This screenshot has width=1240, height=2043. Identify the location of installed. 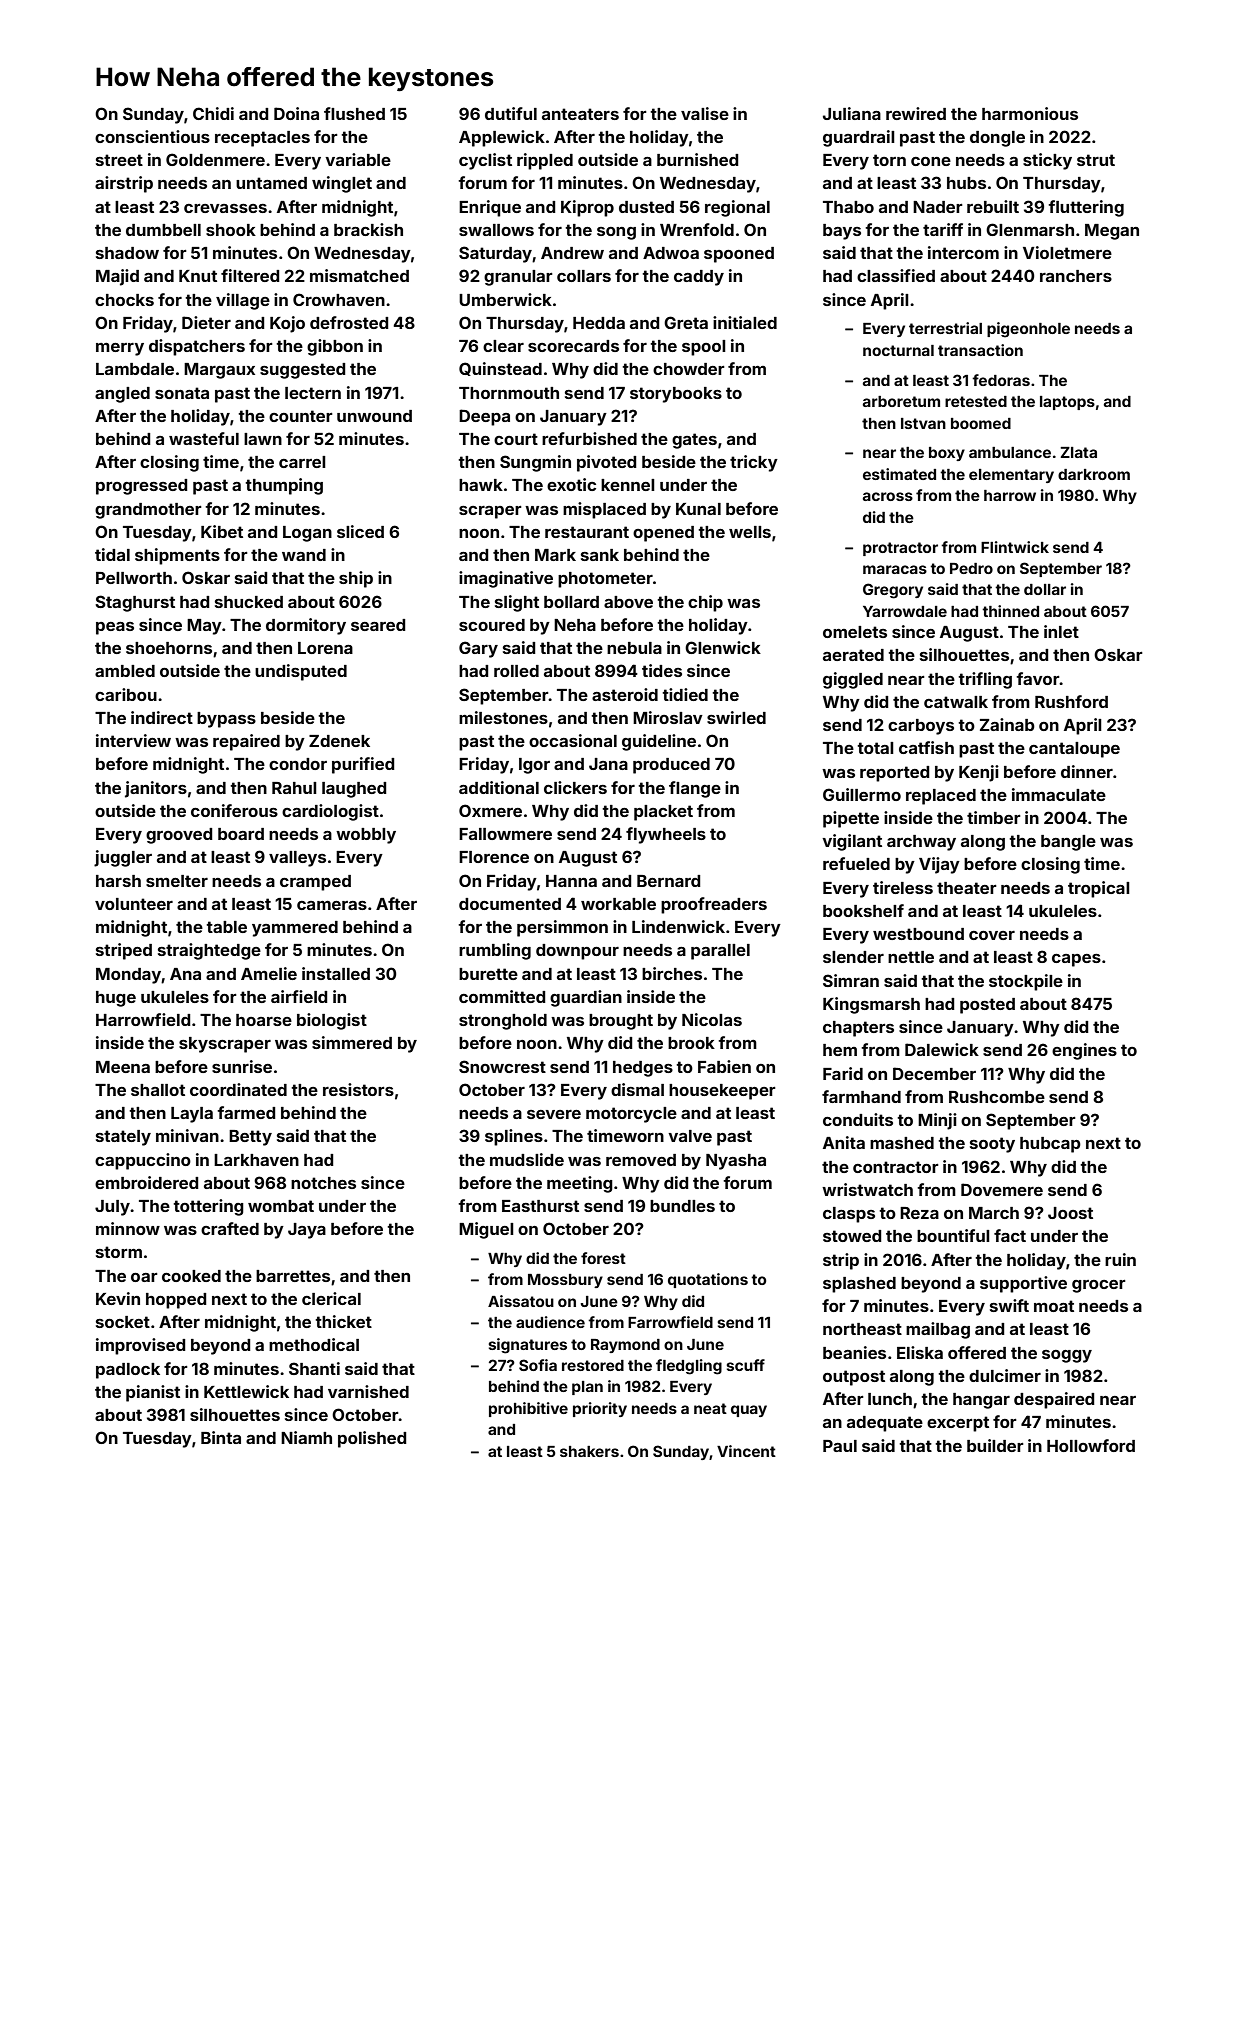
(336, 973).
